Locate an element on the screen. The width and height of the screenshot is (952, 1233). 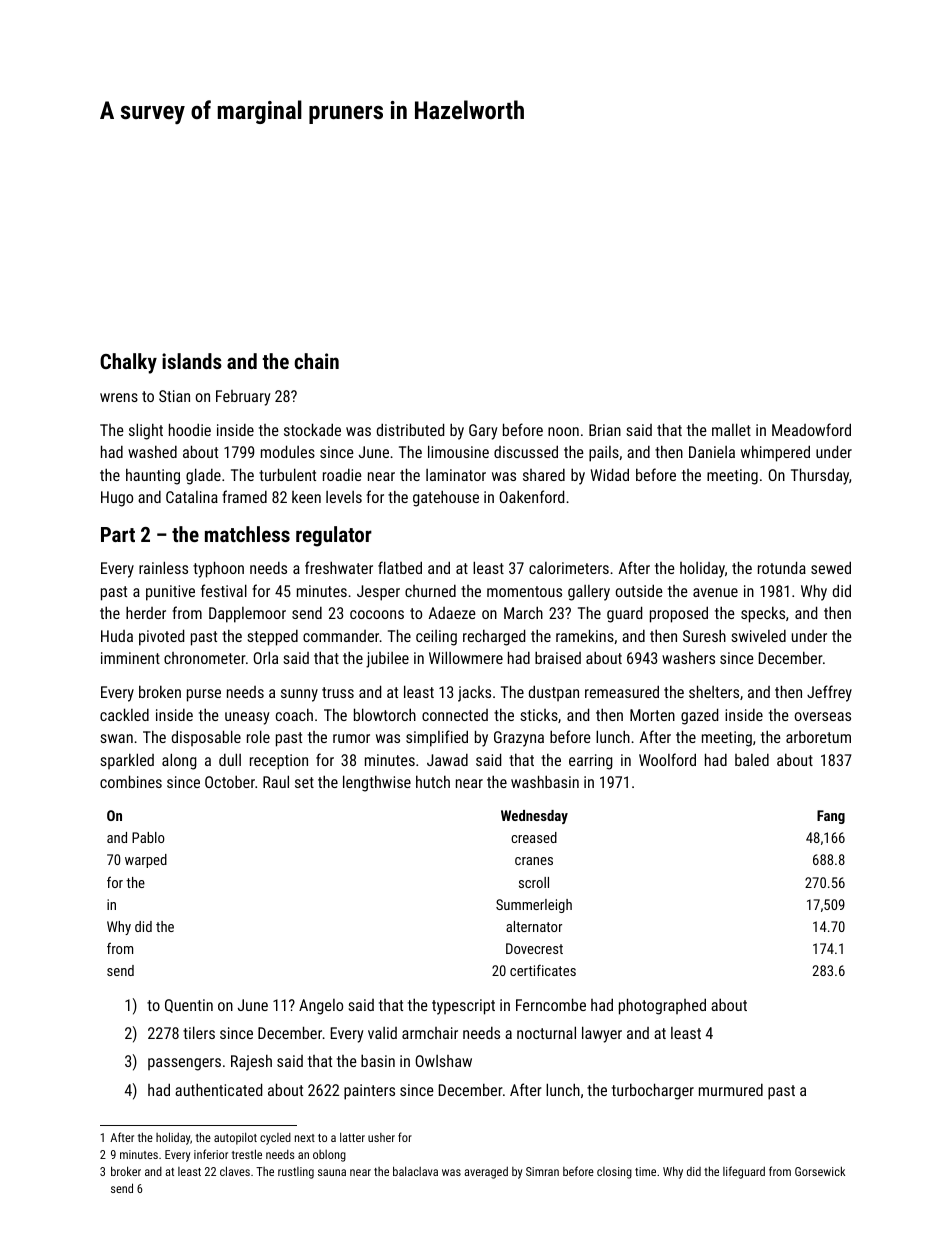
Fang is located at coordinates (831, 817).
